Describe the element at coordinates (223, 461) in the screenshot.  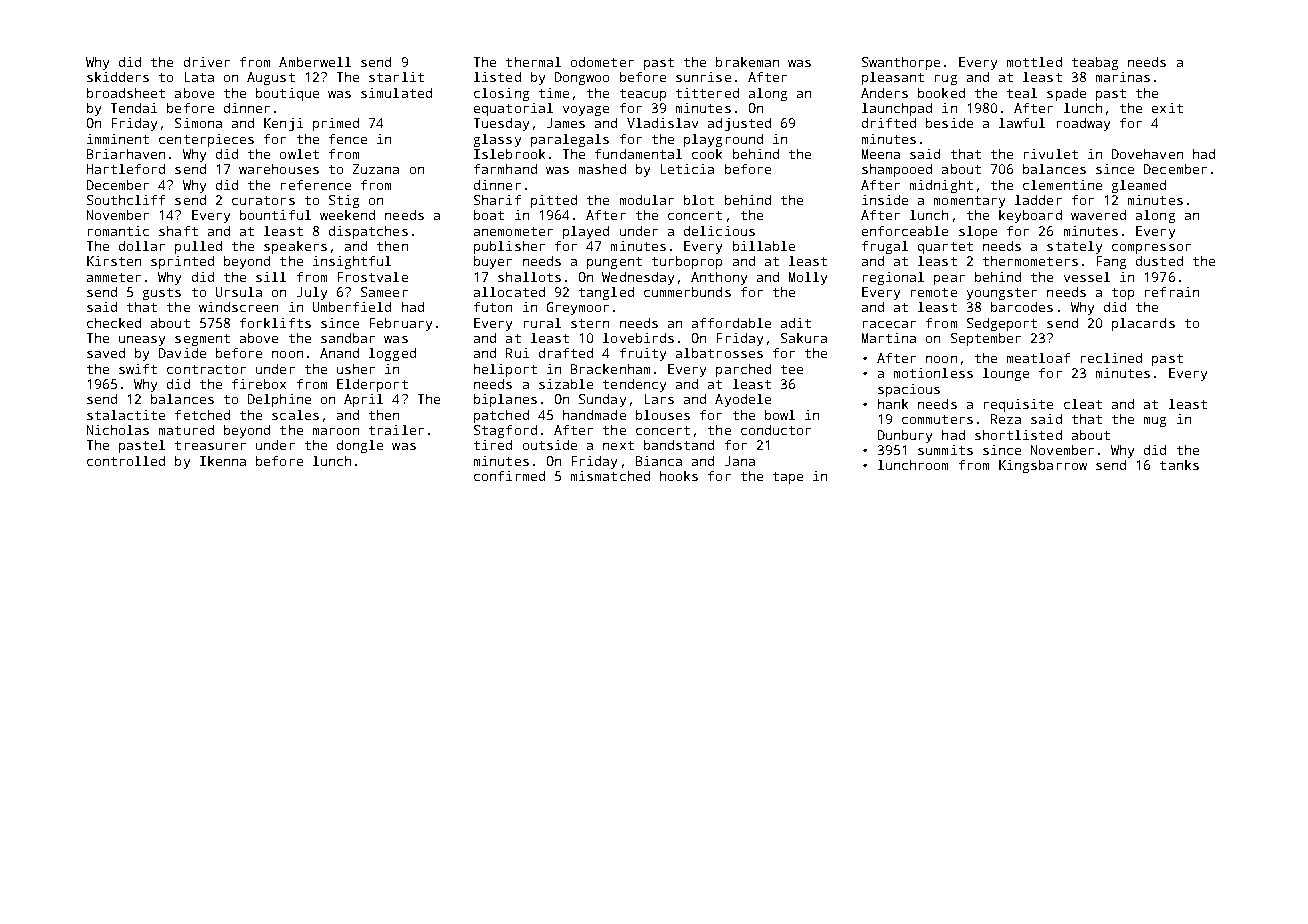
I see `Ikenna` at that location.
